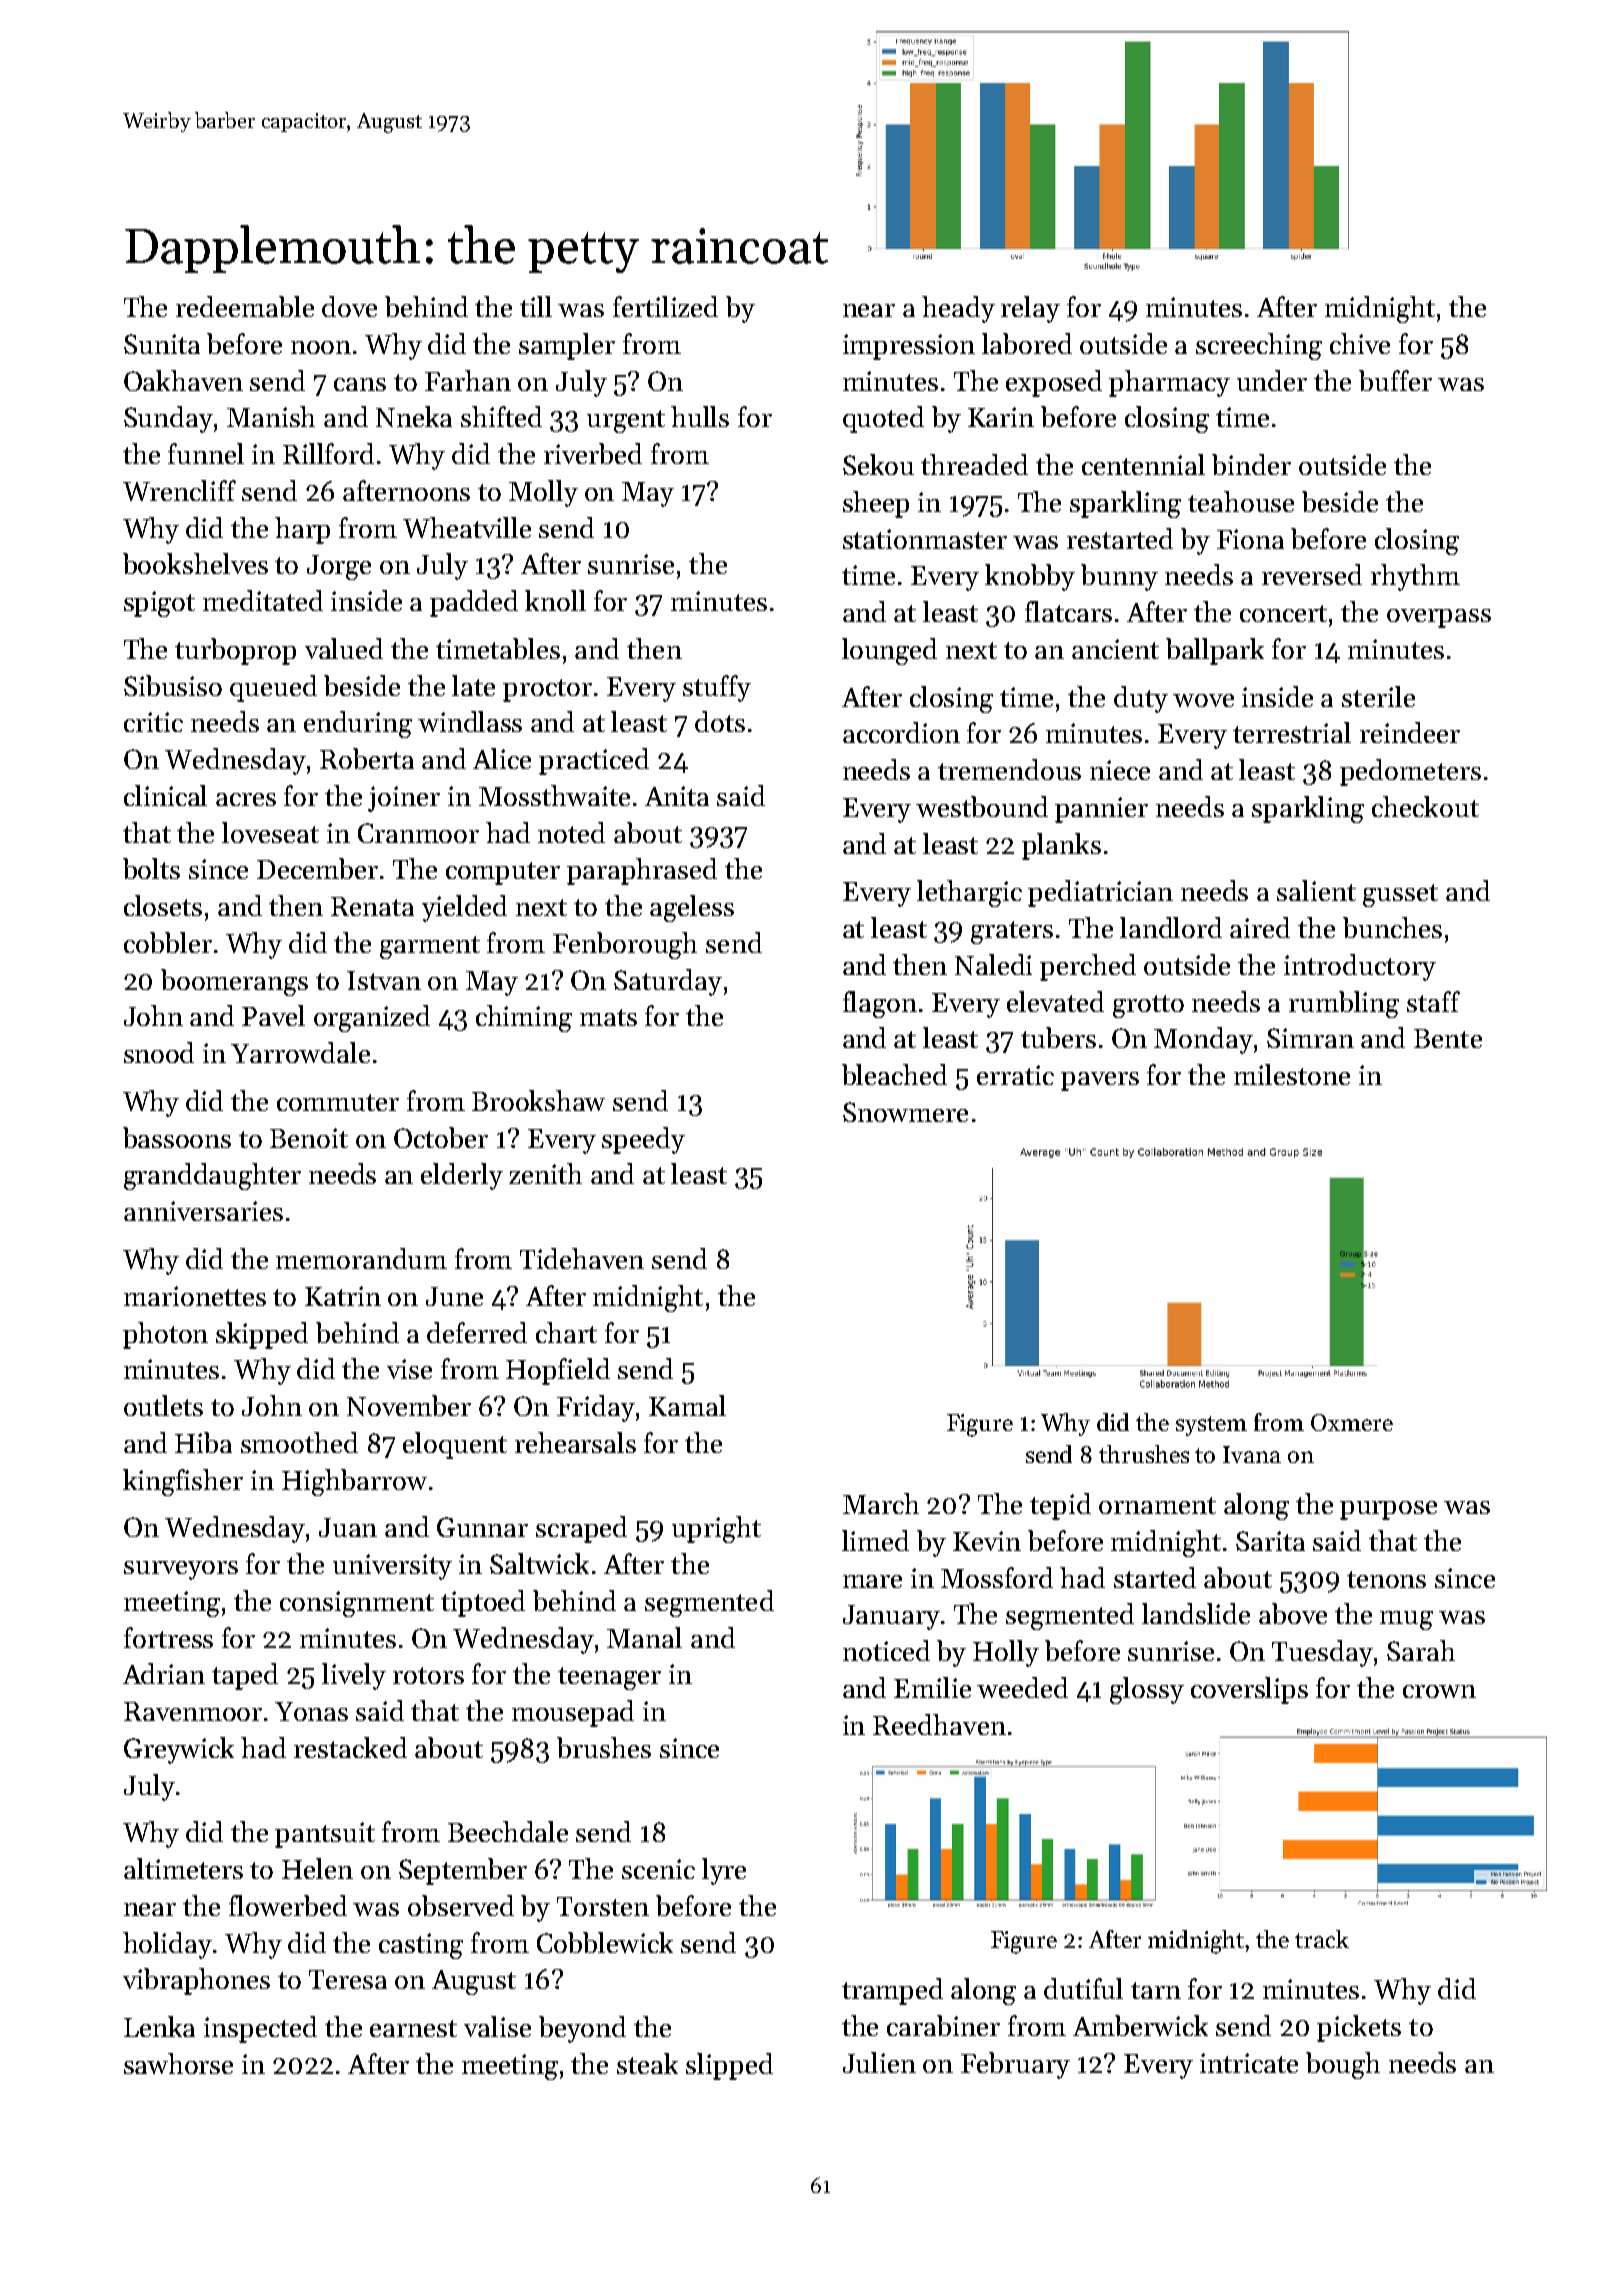  Describe the element at coordinates (889, 651) in the document. I see `lounged` at that location.
